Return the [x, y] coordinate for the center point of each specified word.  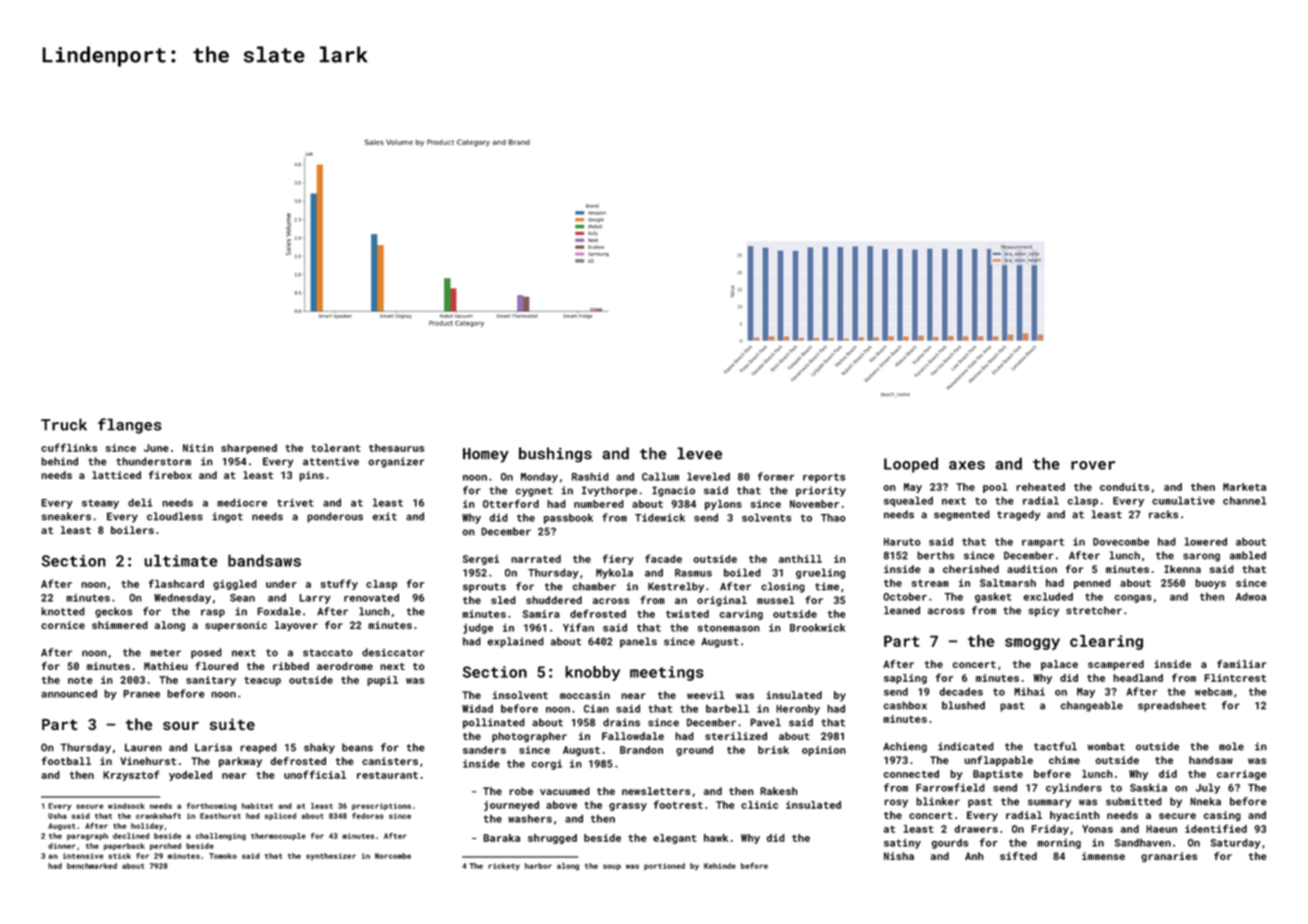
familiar [1241, 664]
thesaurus [396, 448]
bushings [555, 454]
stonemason [729, 628]
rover [1093, 465]
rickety [504, 867]
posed [206, 653]
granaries [1169, 857]
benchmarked [92, 866]
